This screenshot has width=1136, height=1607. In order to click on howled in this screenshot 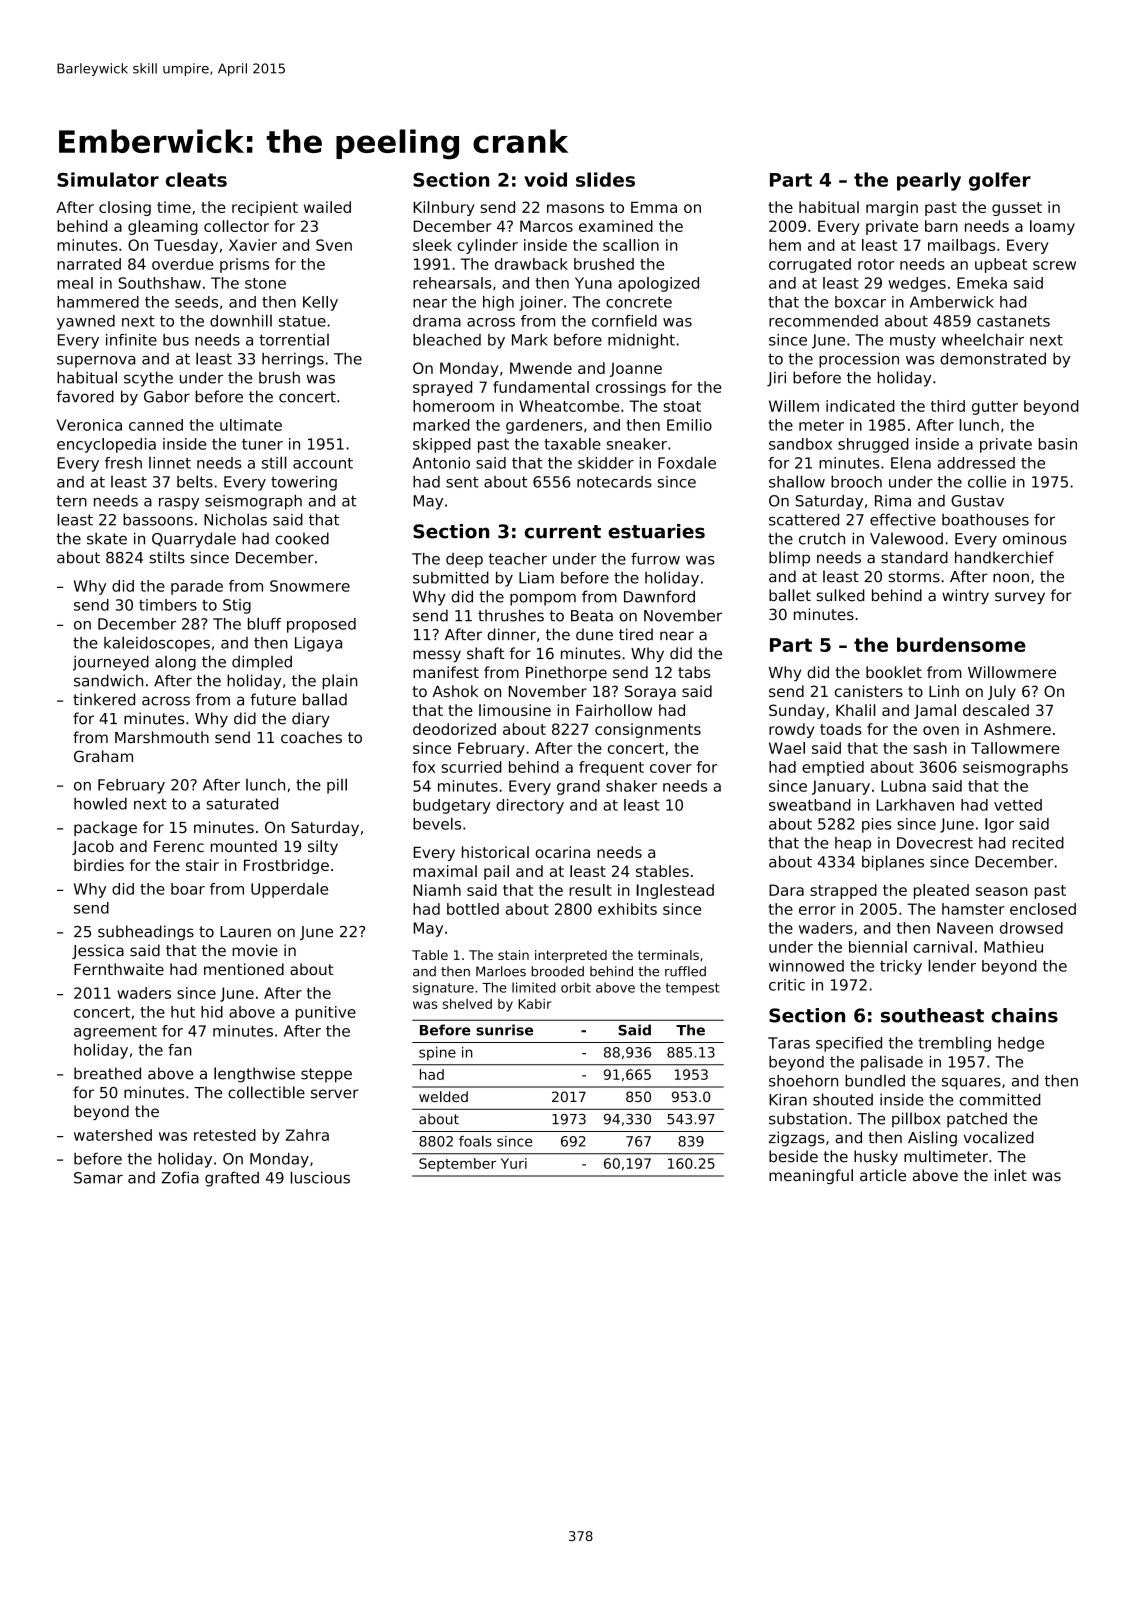, I will do `click(100, 803)`.
